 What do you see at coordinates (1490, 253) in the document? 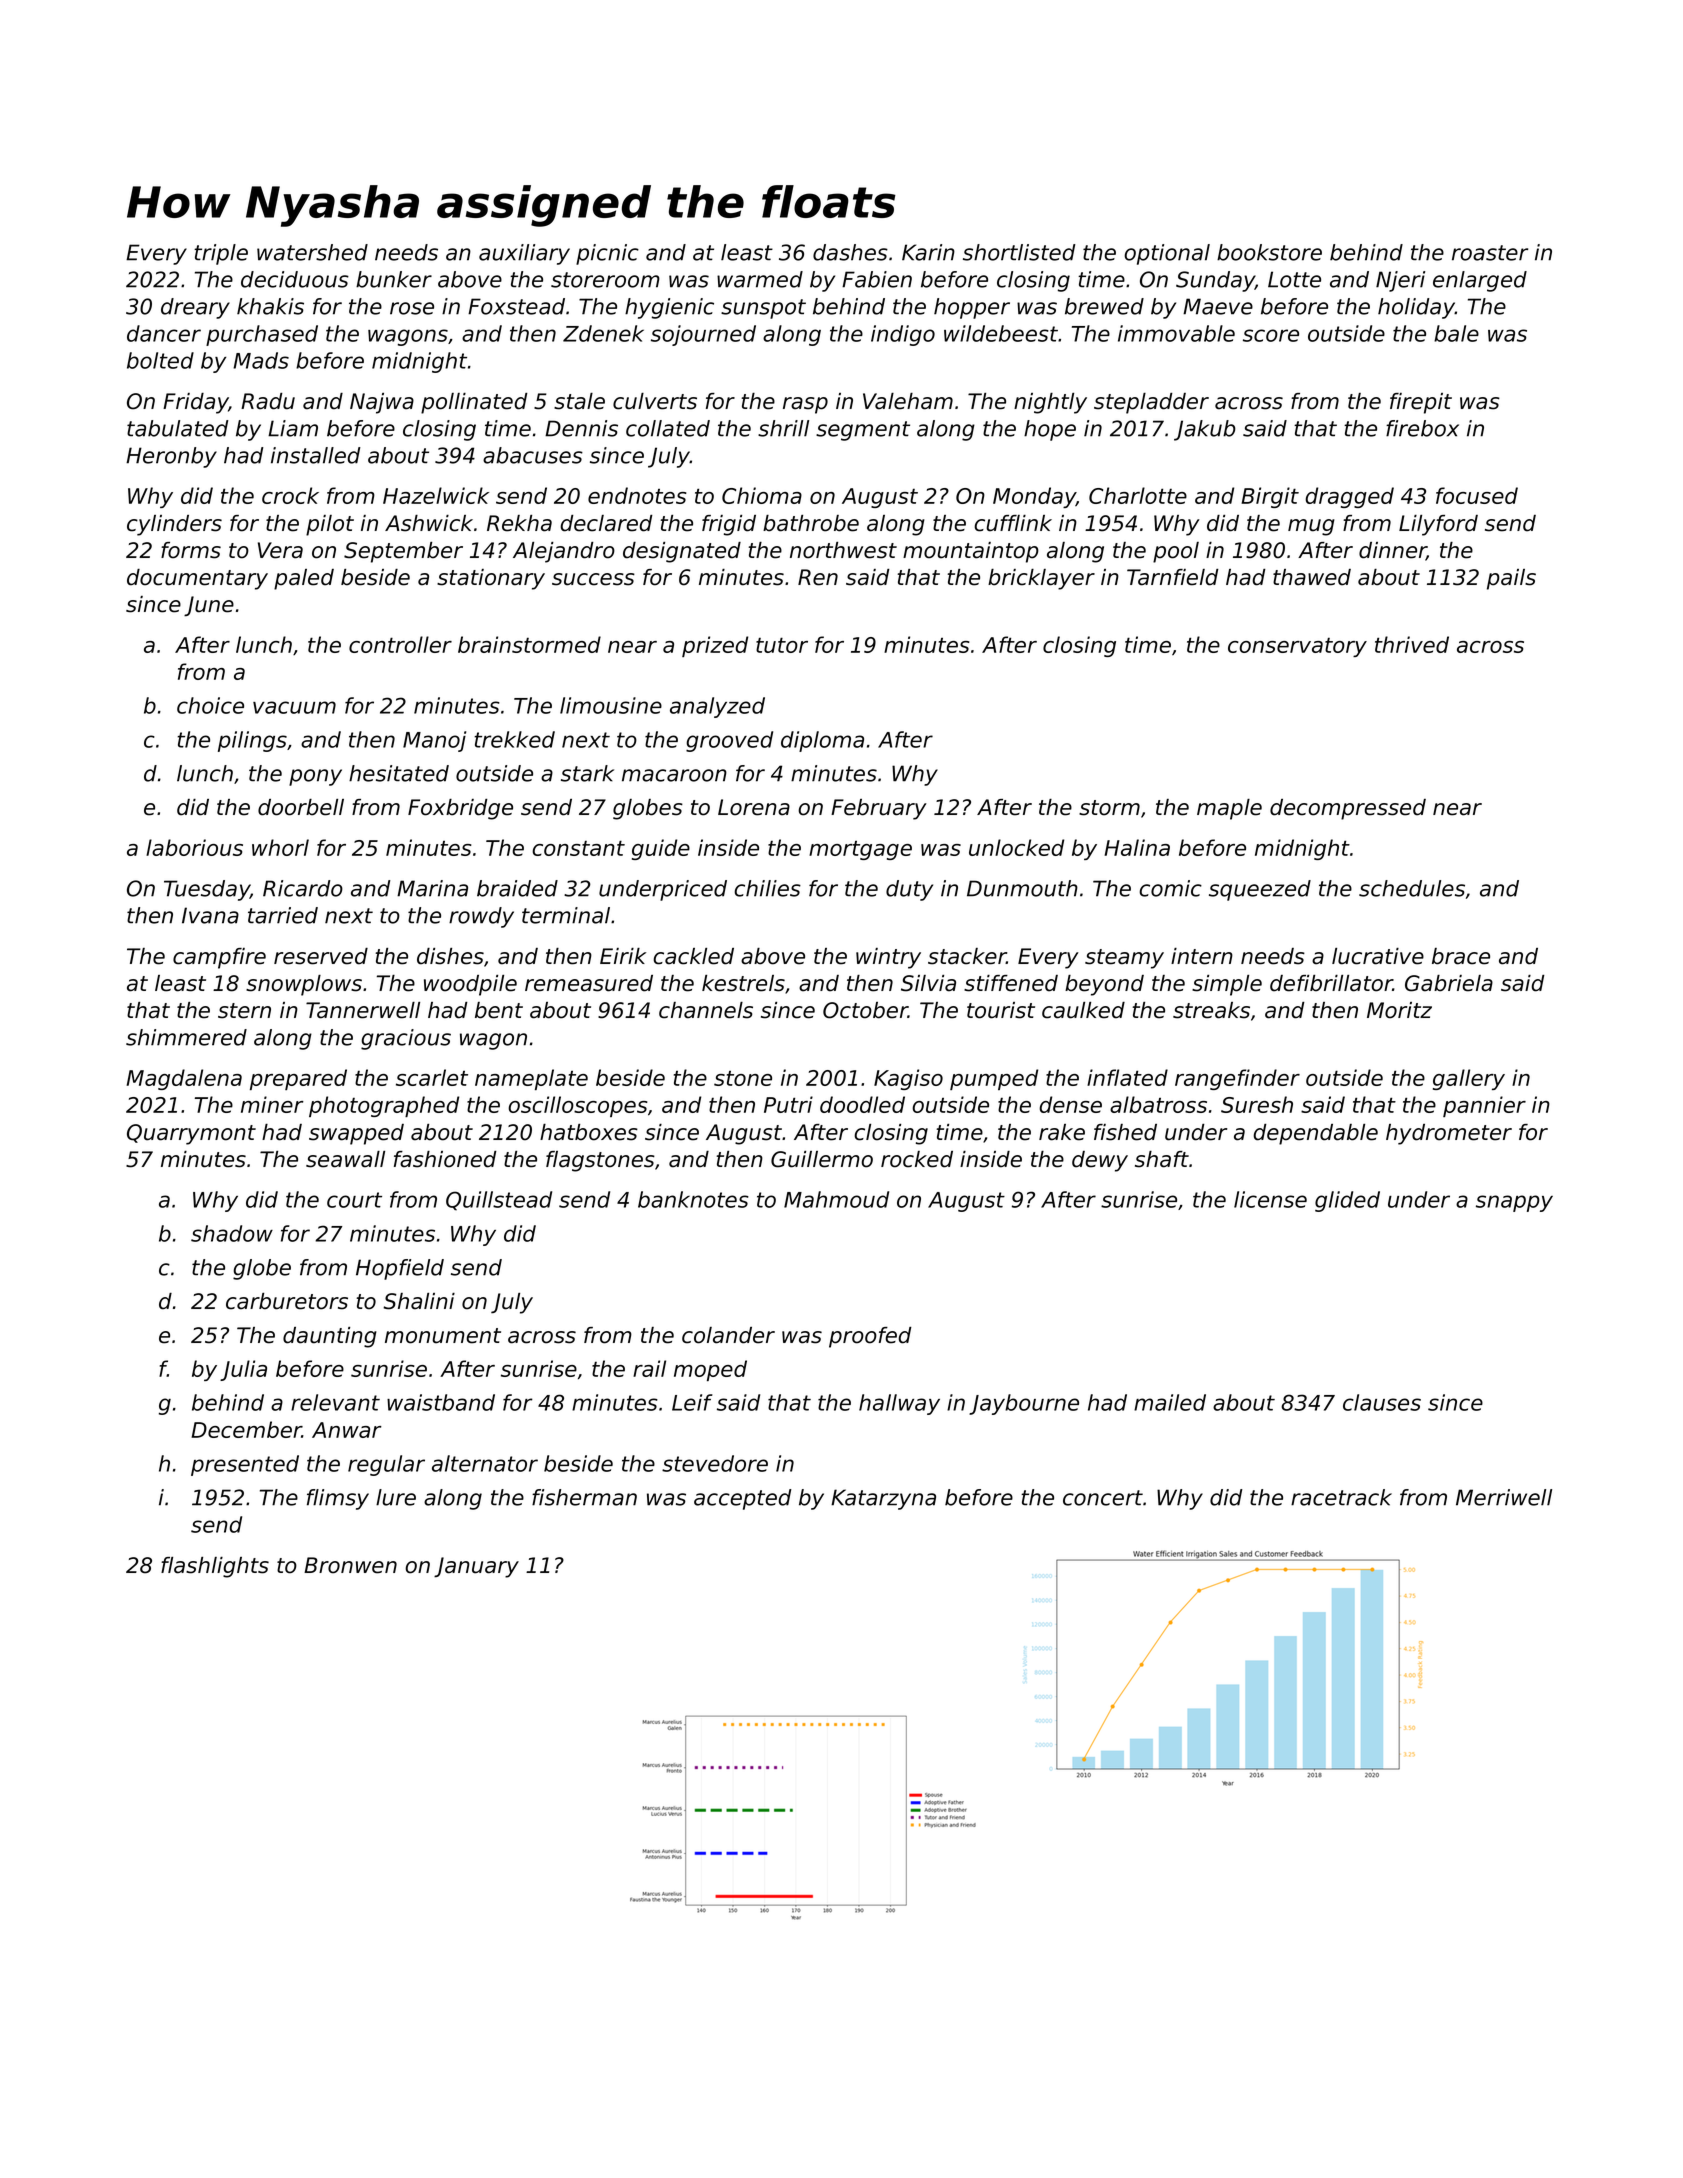
I see `roaster` at bounding box center [1490, 253].
